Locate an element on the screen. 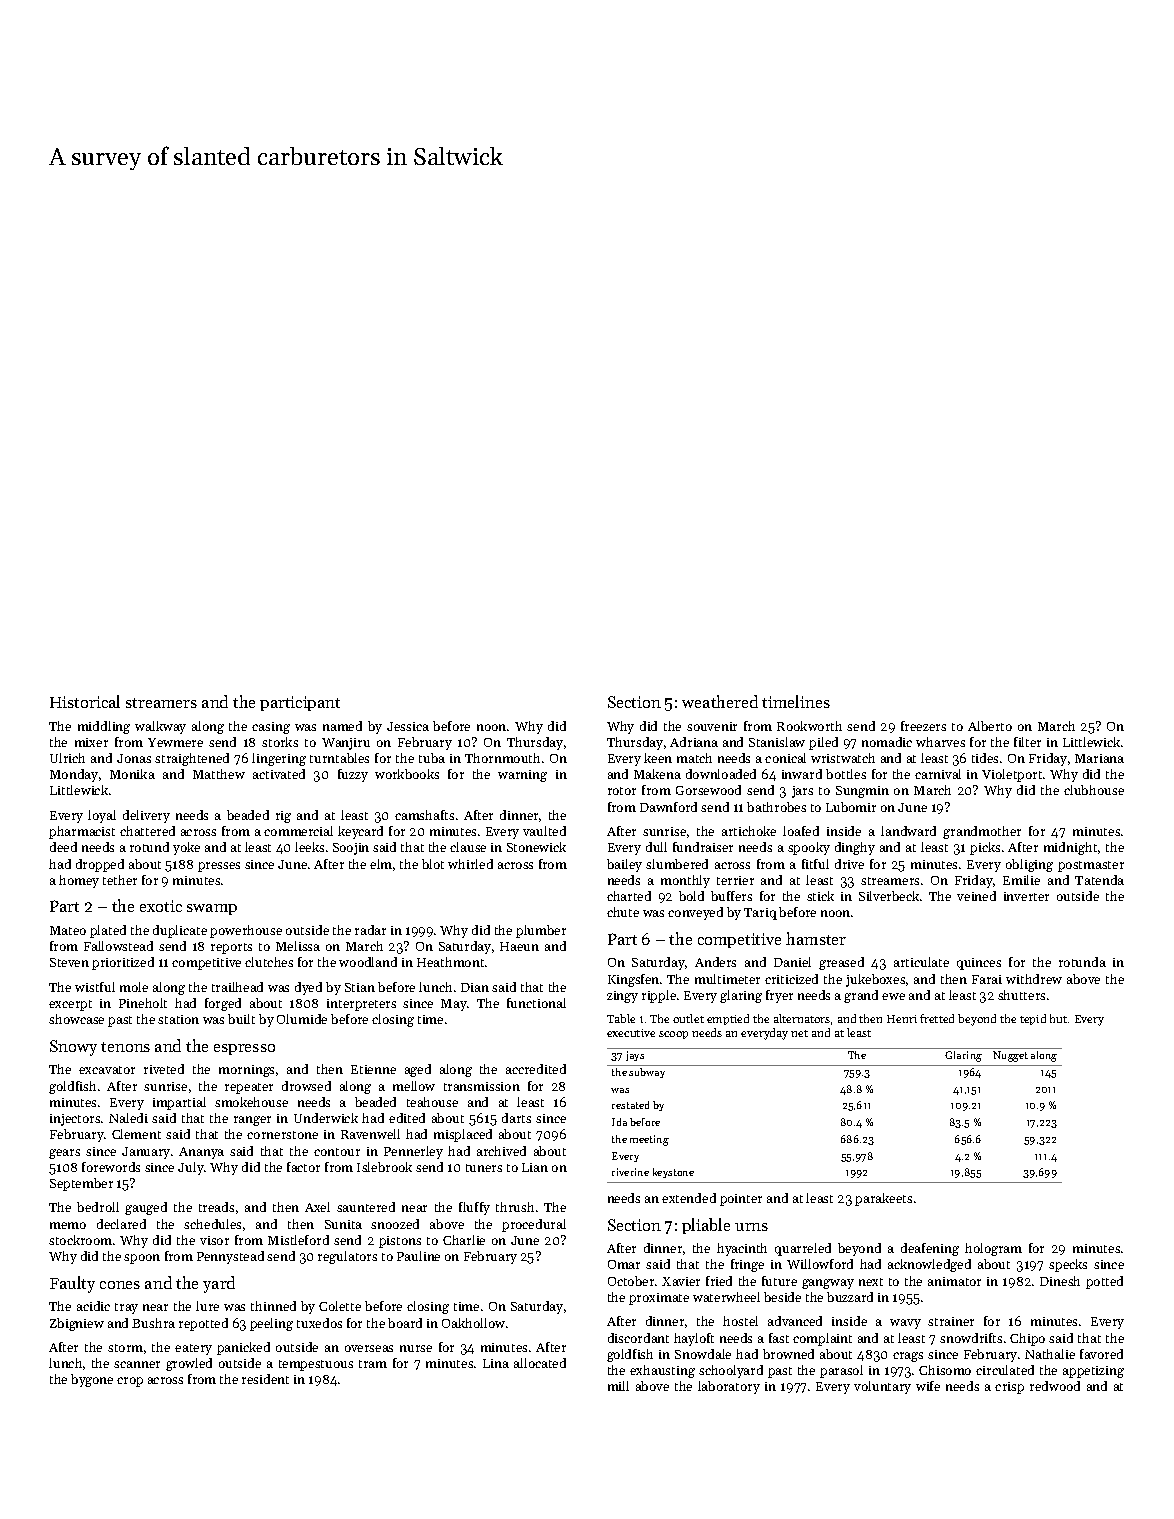 This screenshot has height=1519, width=1174. acidic is located at coordinates (93, 1306).
